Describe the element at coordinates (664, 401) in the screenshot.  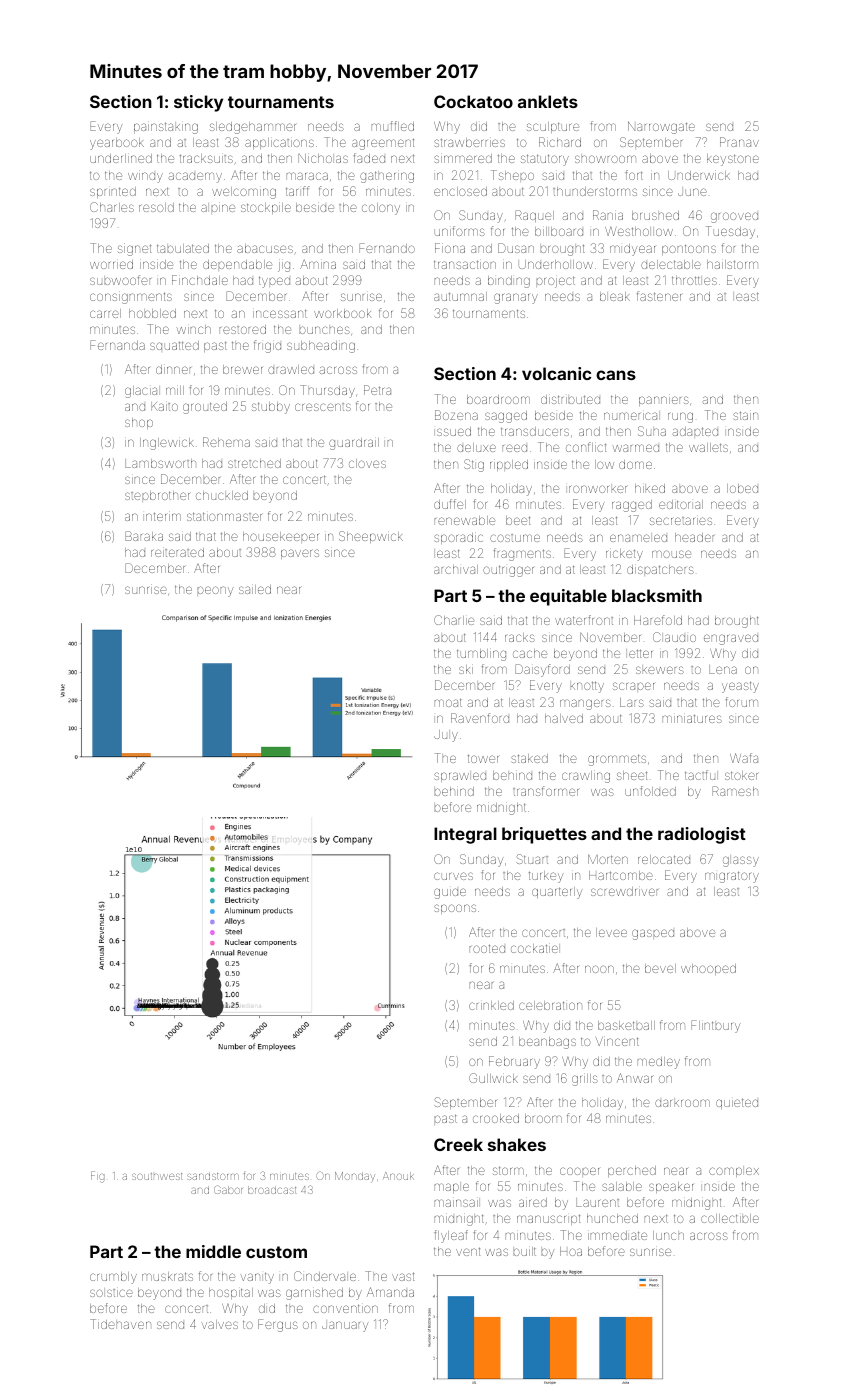
I see `panniers` at that location.
